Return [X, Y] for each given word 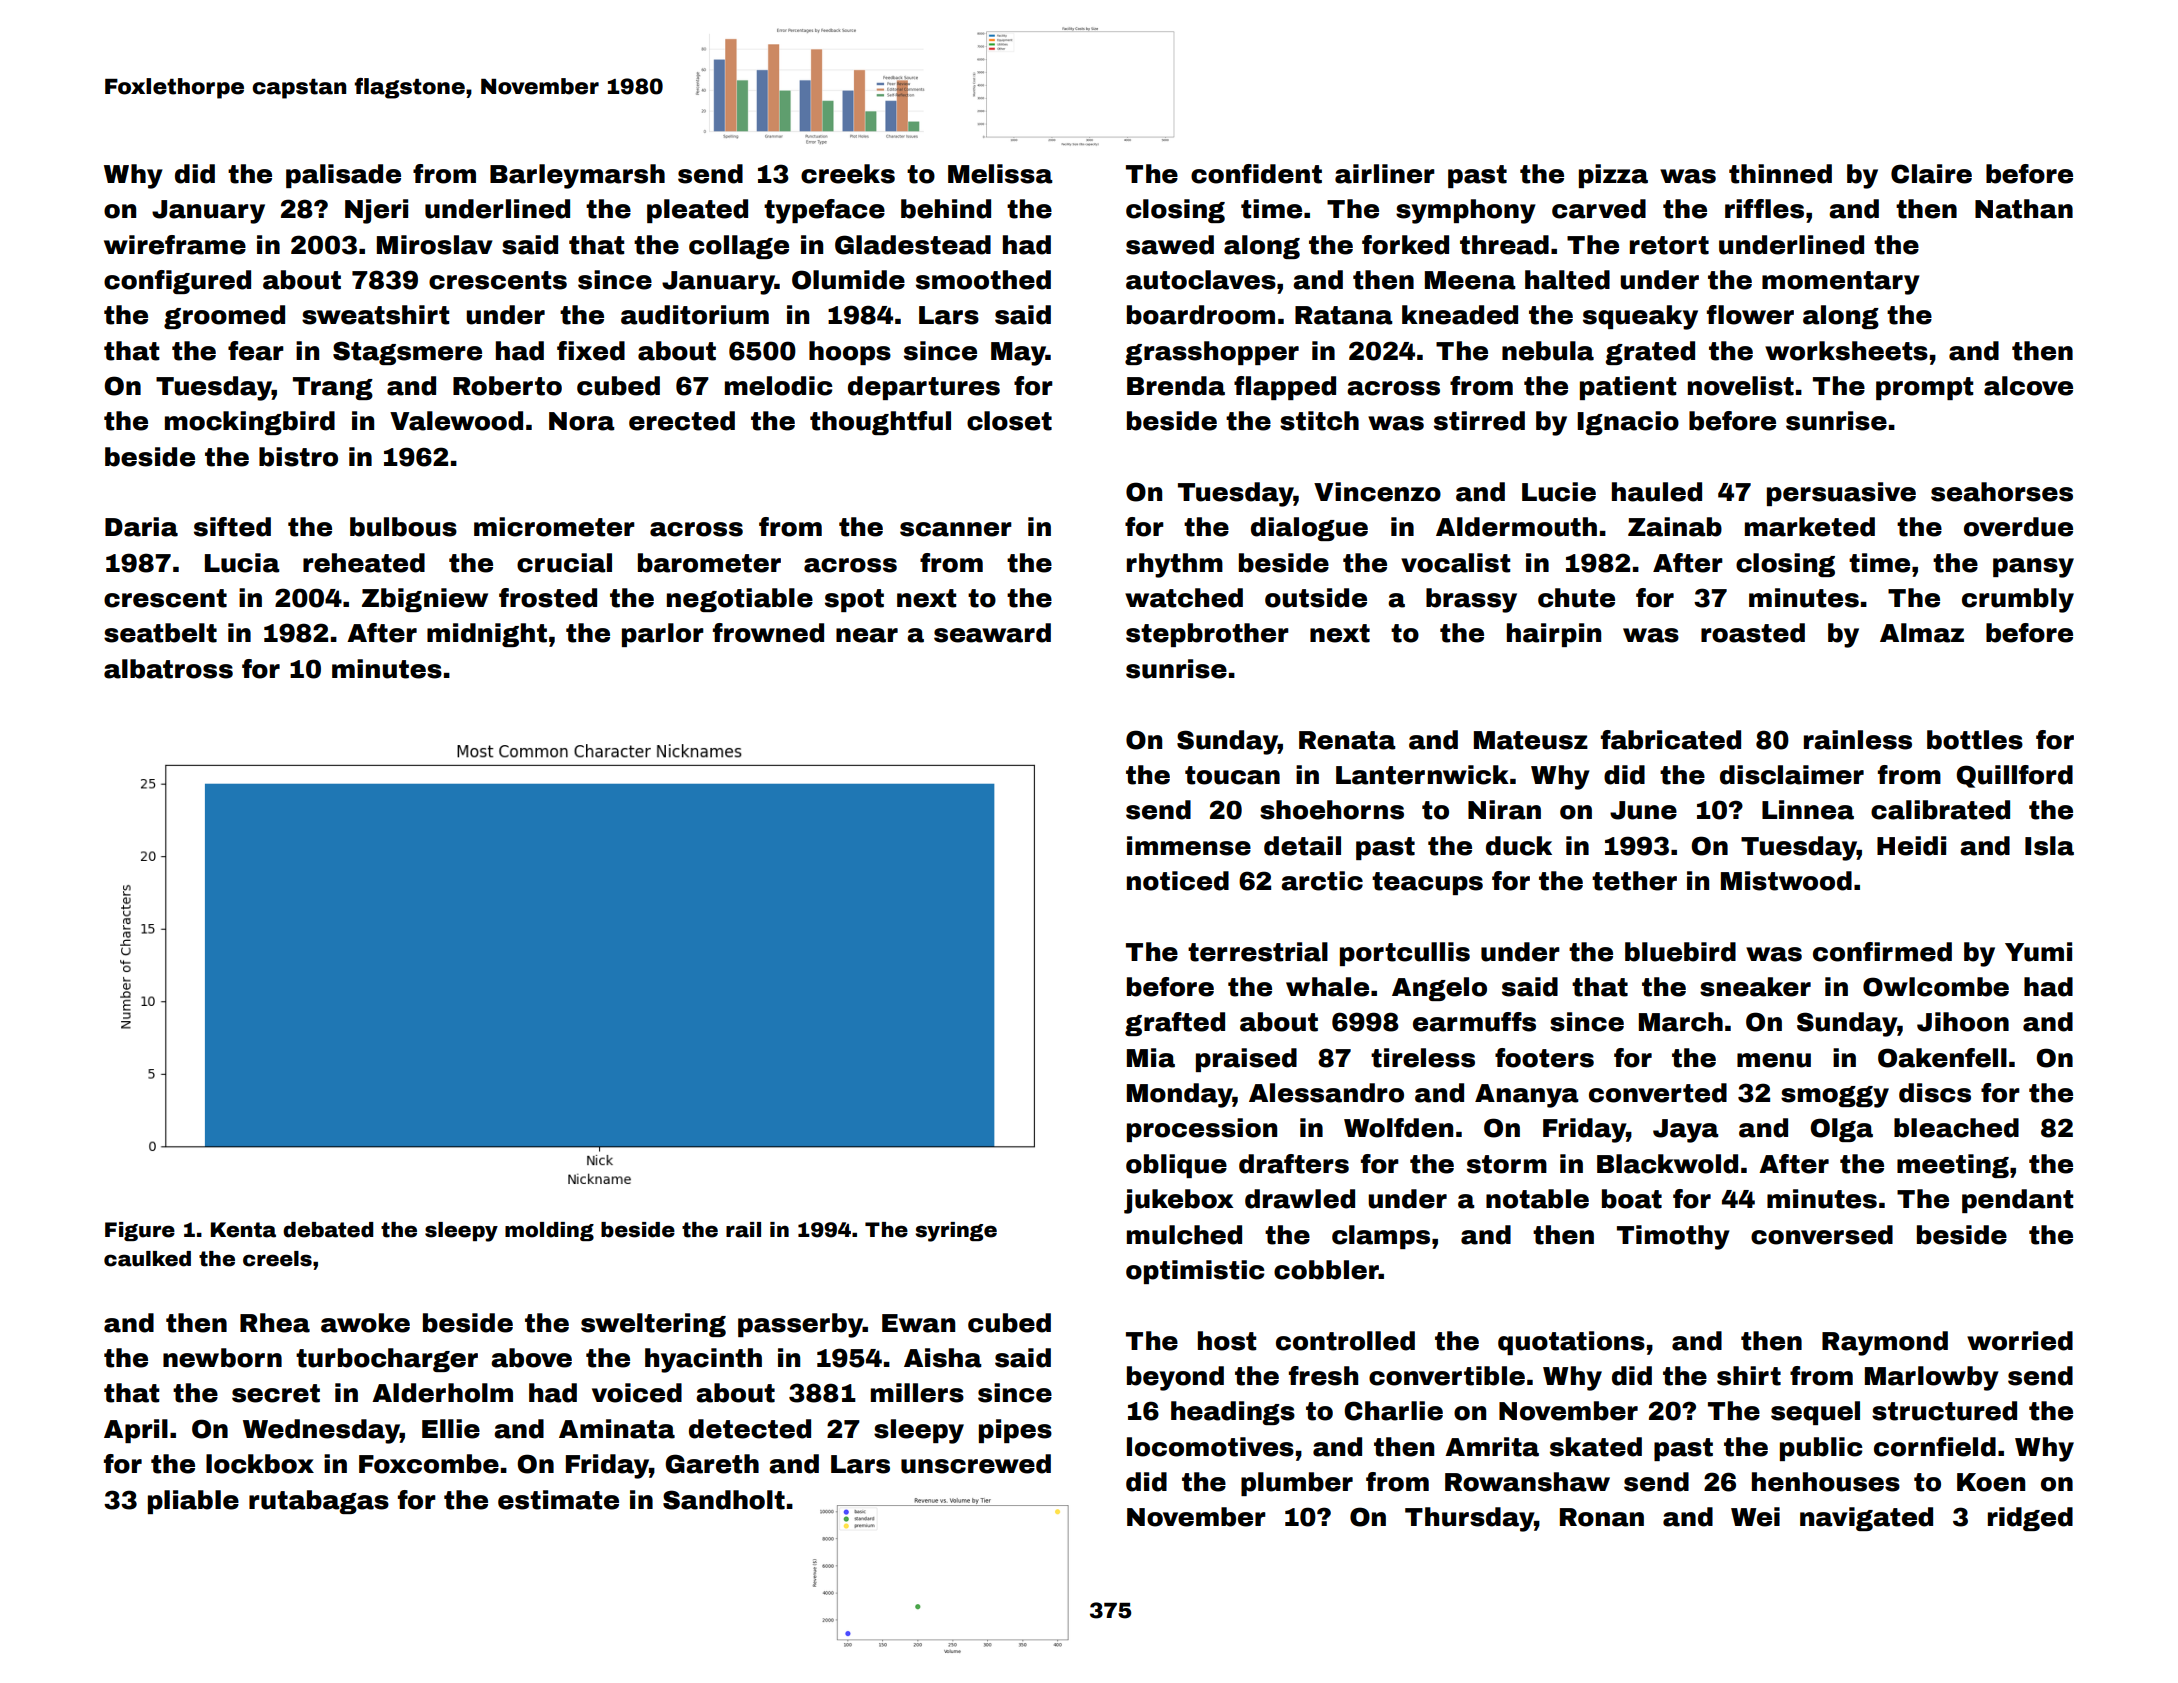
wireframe [175, 245]
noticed [1178, 881]
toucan [1232, 775]
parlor [663, 635]
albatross [168, 669]
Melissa [1000, 174]
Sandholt [724, 1500]
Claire [1931, 174]
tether [1634, 881]
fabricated [1671, 740]
